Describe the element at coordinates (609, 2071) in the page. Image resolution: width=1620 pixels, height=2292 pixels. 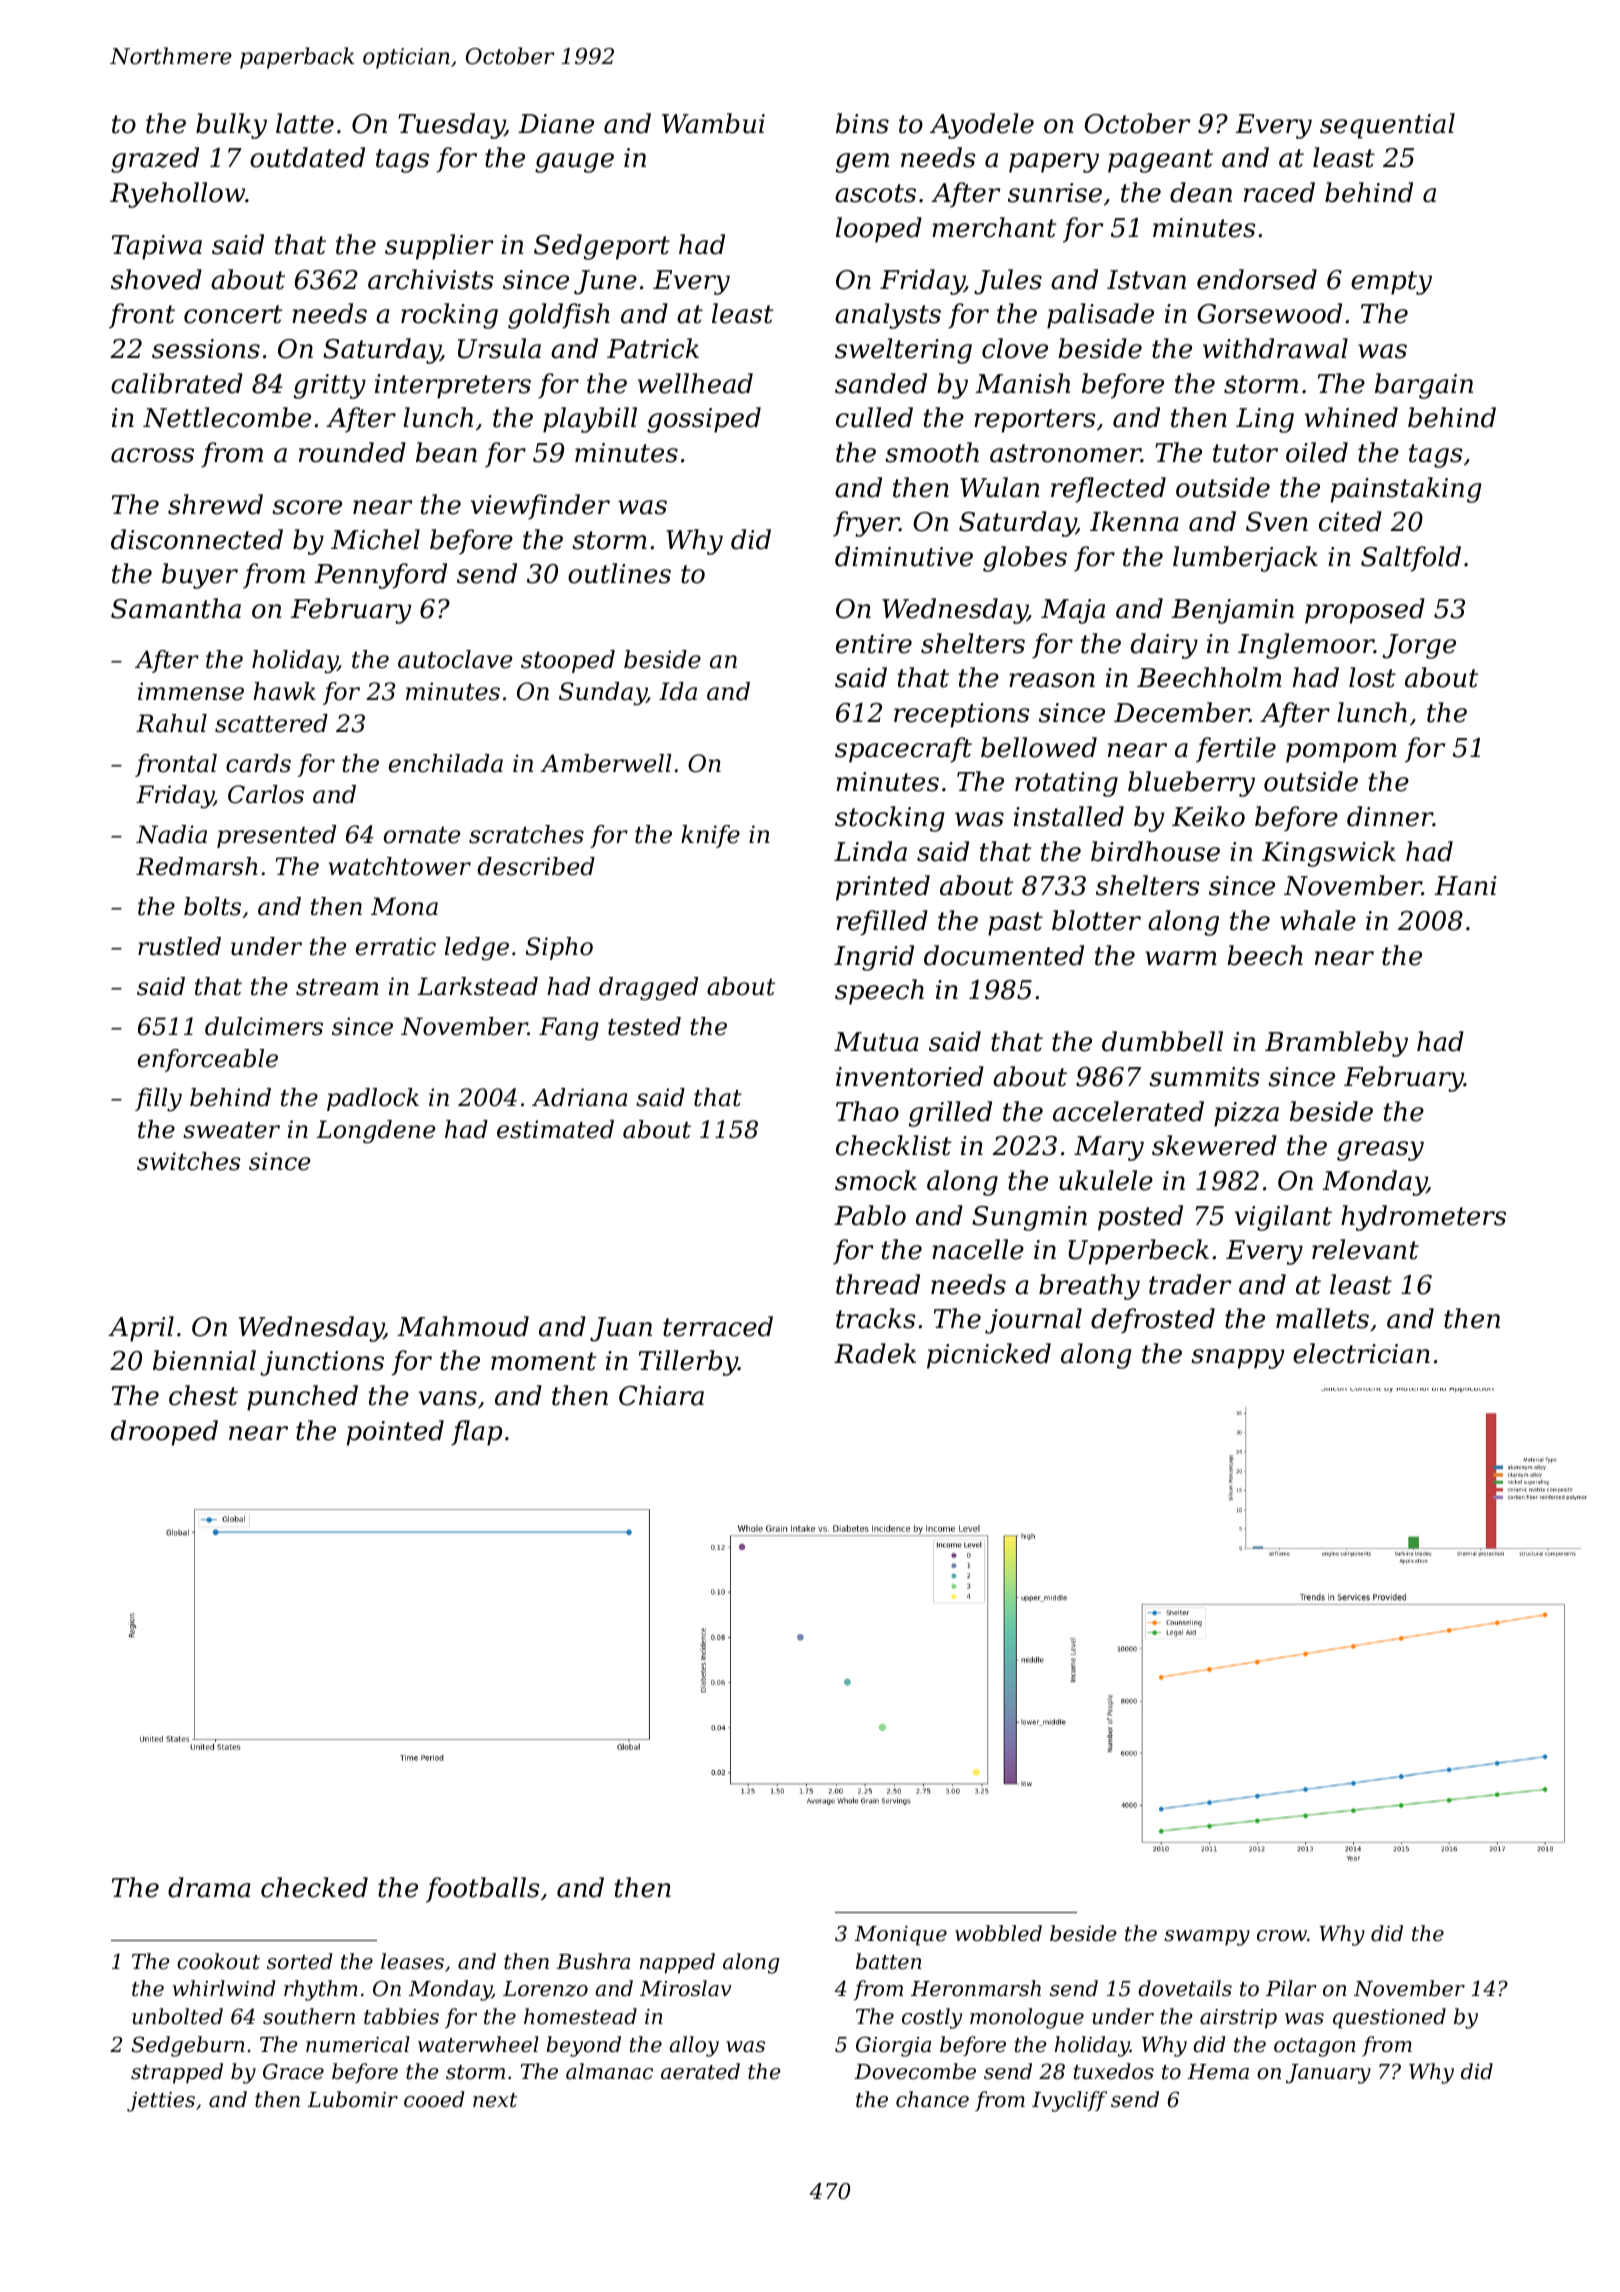
I see `almanac` at that location.
